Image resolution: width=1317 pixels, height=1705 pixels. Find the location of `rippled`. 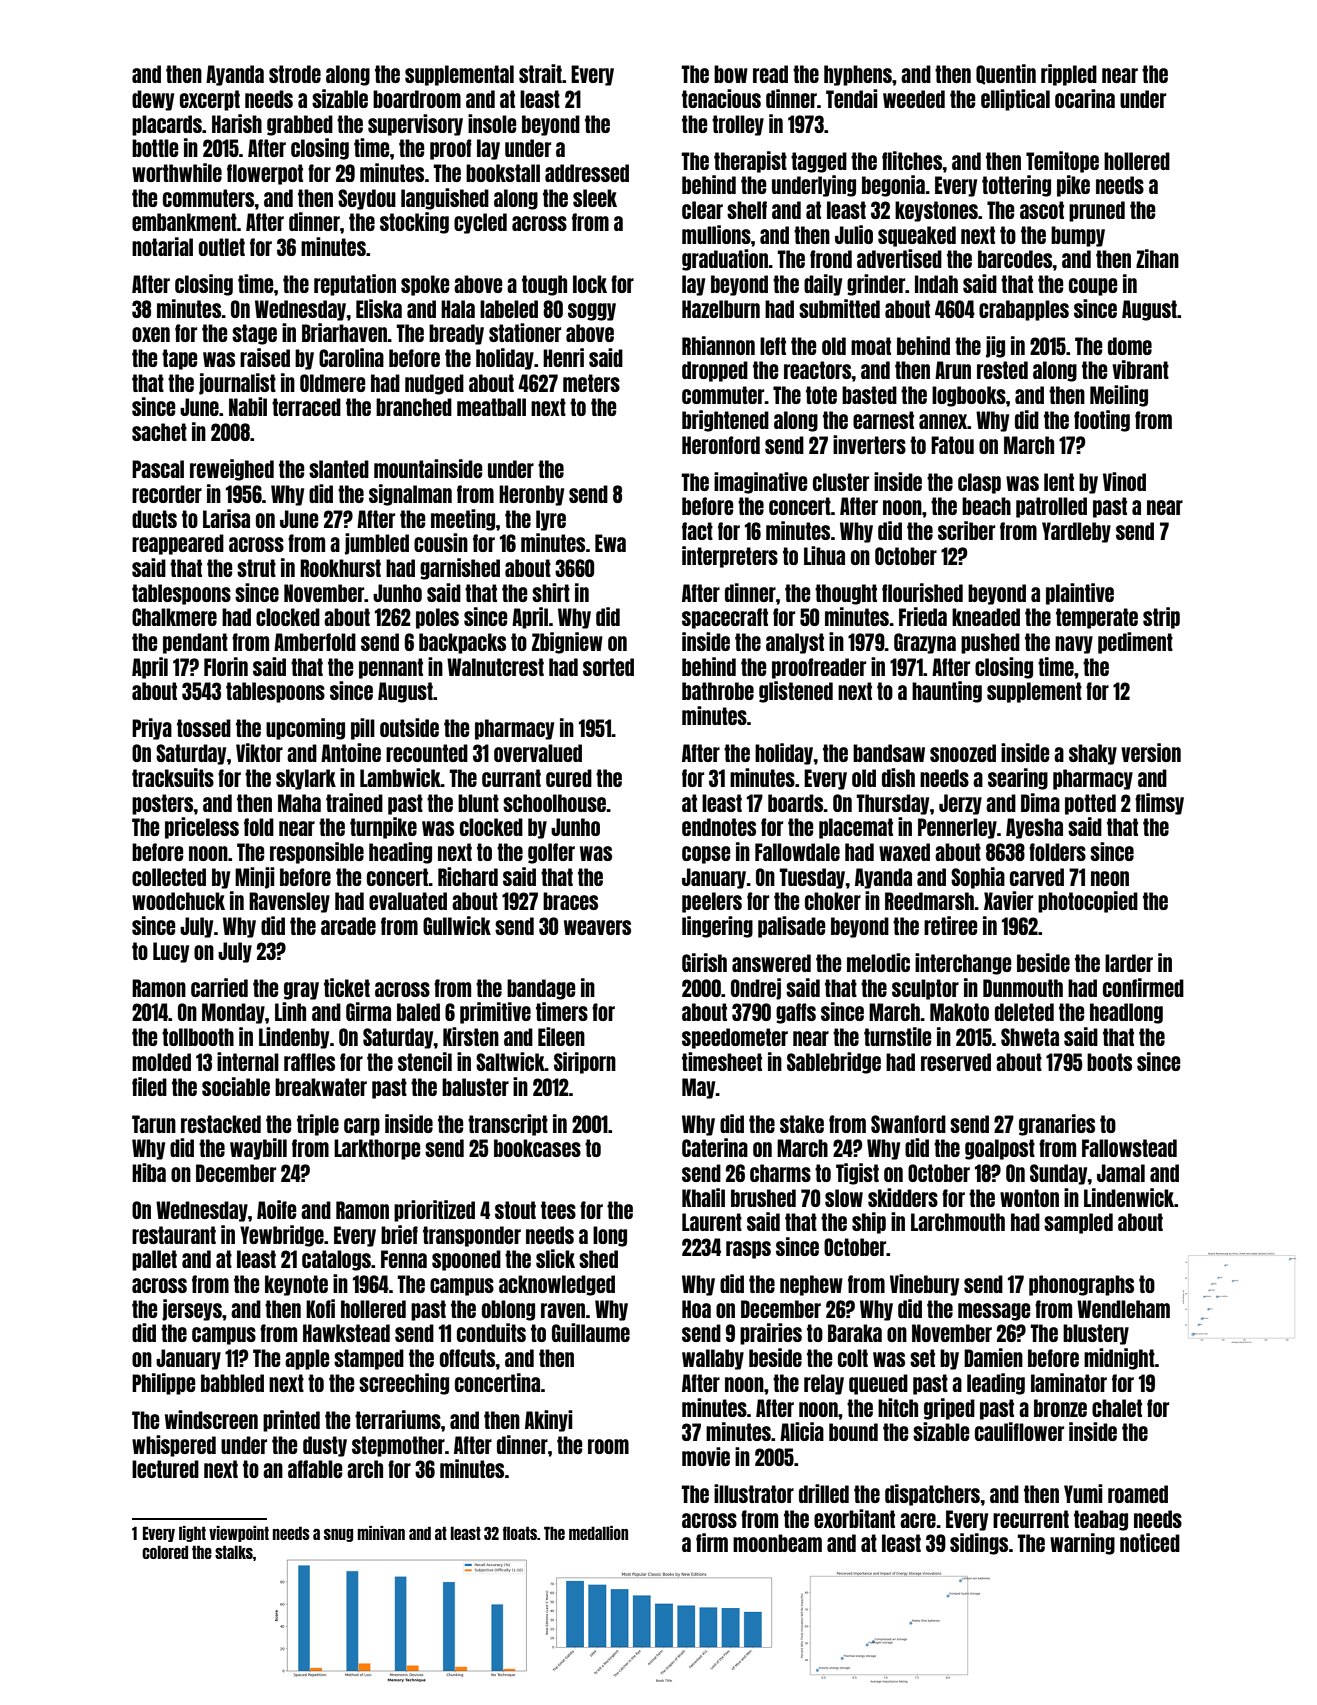

rippled is located at coordinates (1069, 75).
